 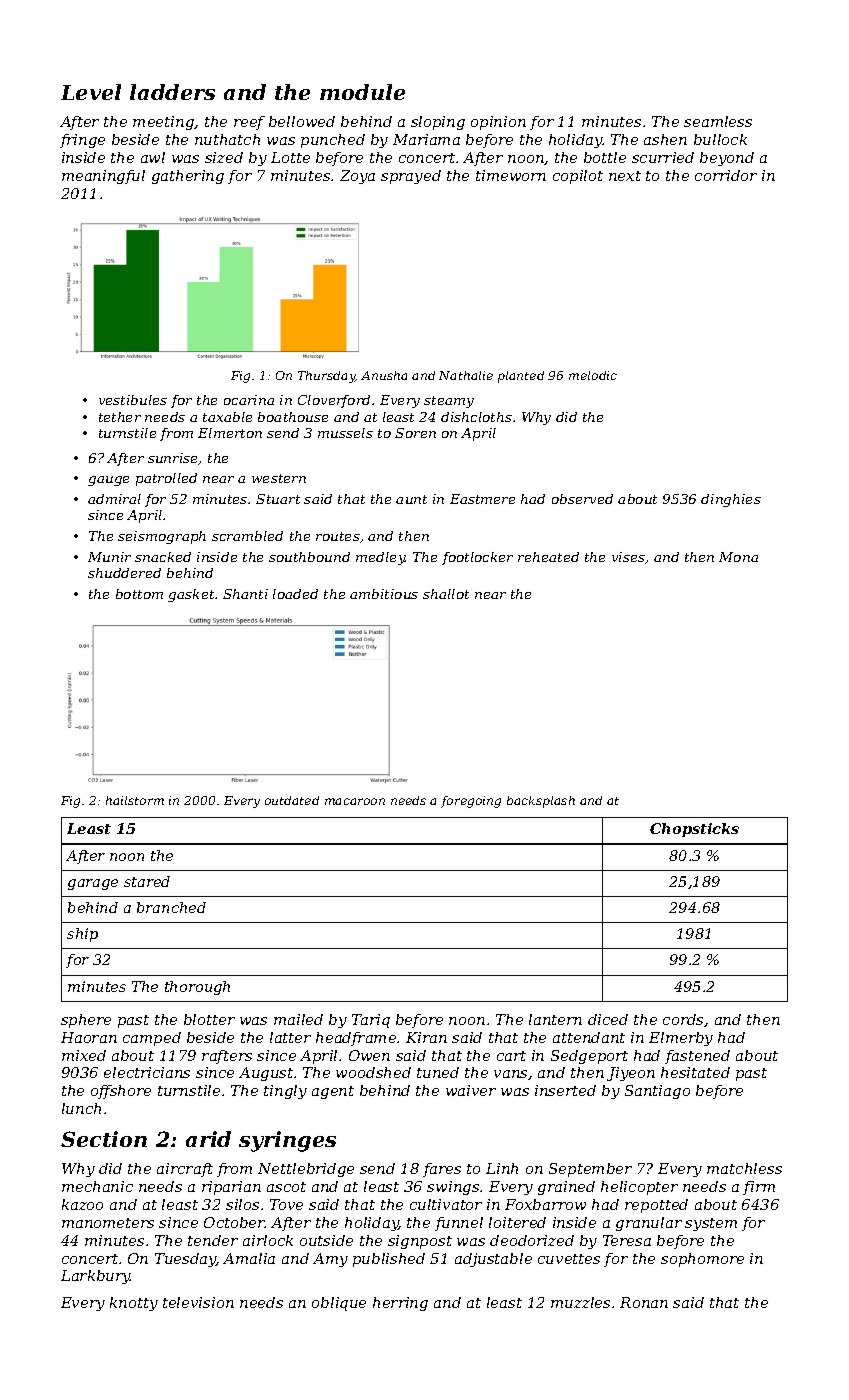 I want to click on Zoya, so click(x=357, y=177).
